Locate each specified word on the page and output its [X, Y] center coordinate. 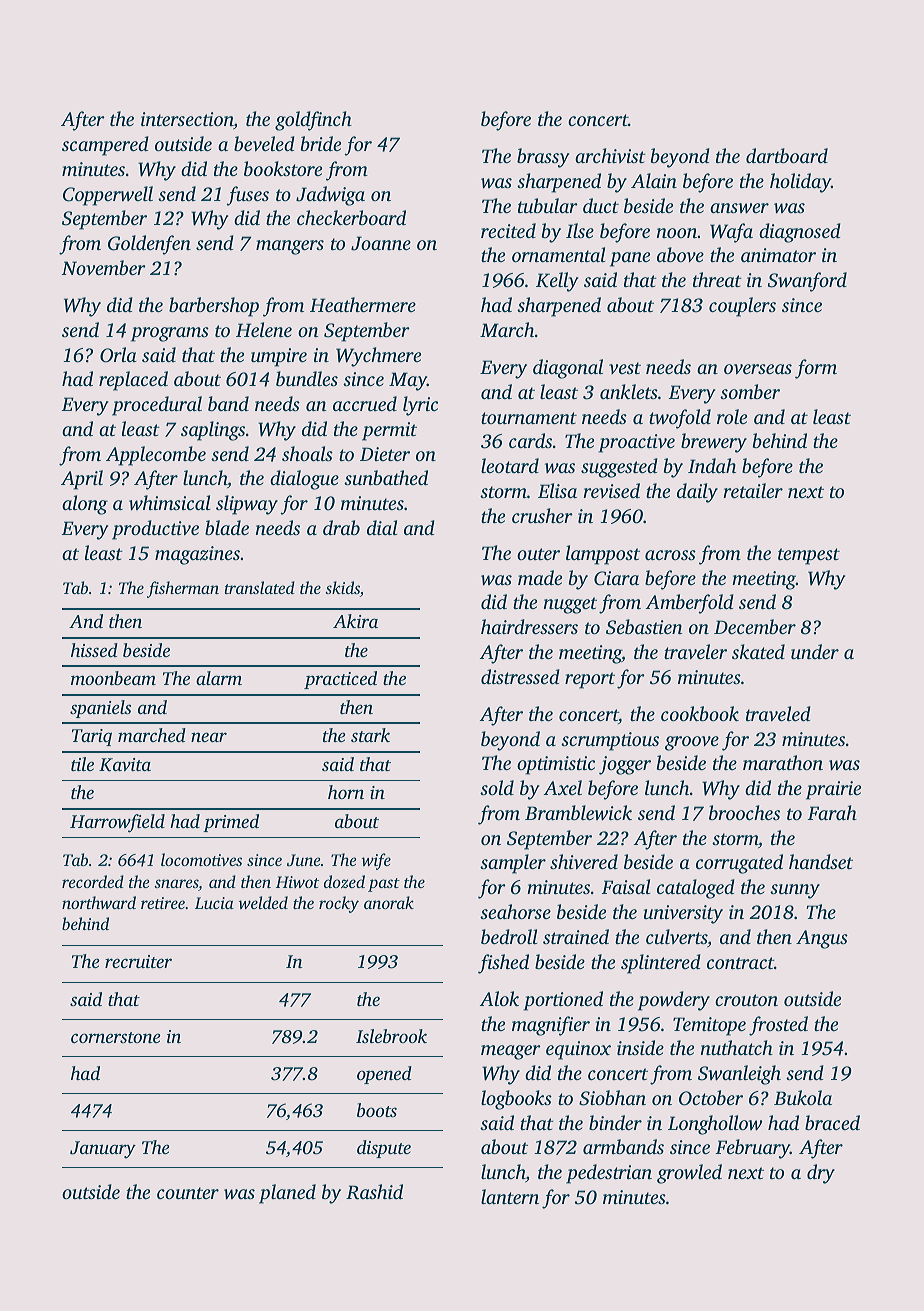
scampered [105, 146]
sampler [513, 864]
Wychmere [378, 357]
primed [231, 823]
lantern [510, 1196]
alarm [219, 678]
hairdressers [529, 626]
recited [508, 230]
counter [188, 1193]
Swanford [807, 282]
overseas [758, 369]
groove [692, 743]
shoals [307, 453]
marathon [783, 762]
